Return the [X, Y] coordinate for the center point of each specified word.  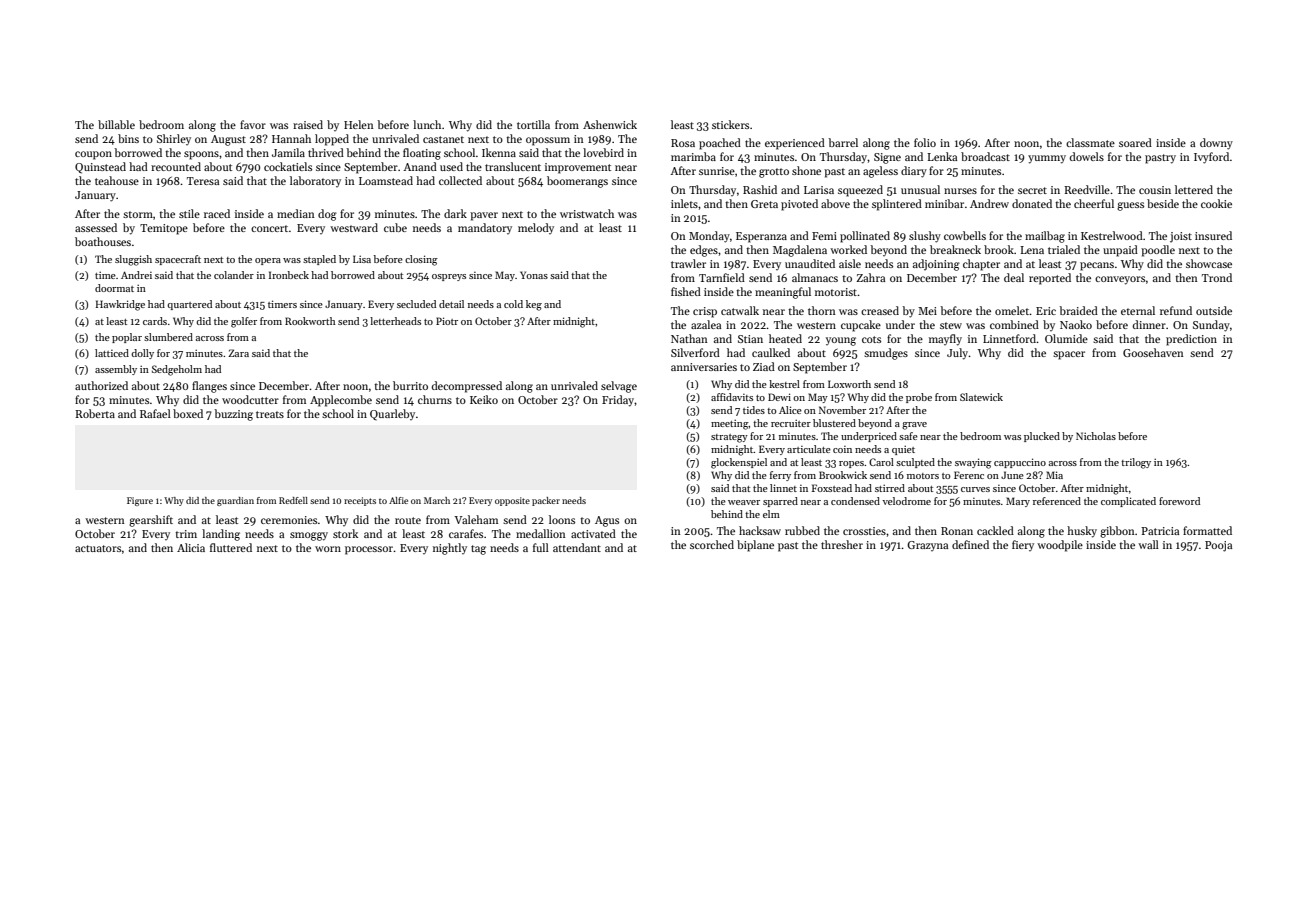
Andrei [136, 275]
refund [1176, 310]
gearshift [151, 521]
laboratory [315, 181]
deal [1014, 277]
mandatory [485, 228]
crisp [705, 312]
